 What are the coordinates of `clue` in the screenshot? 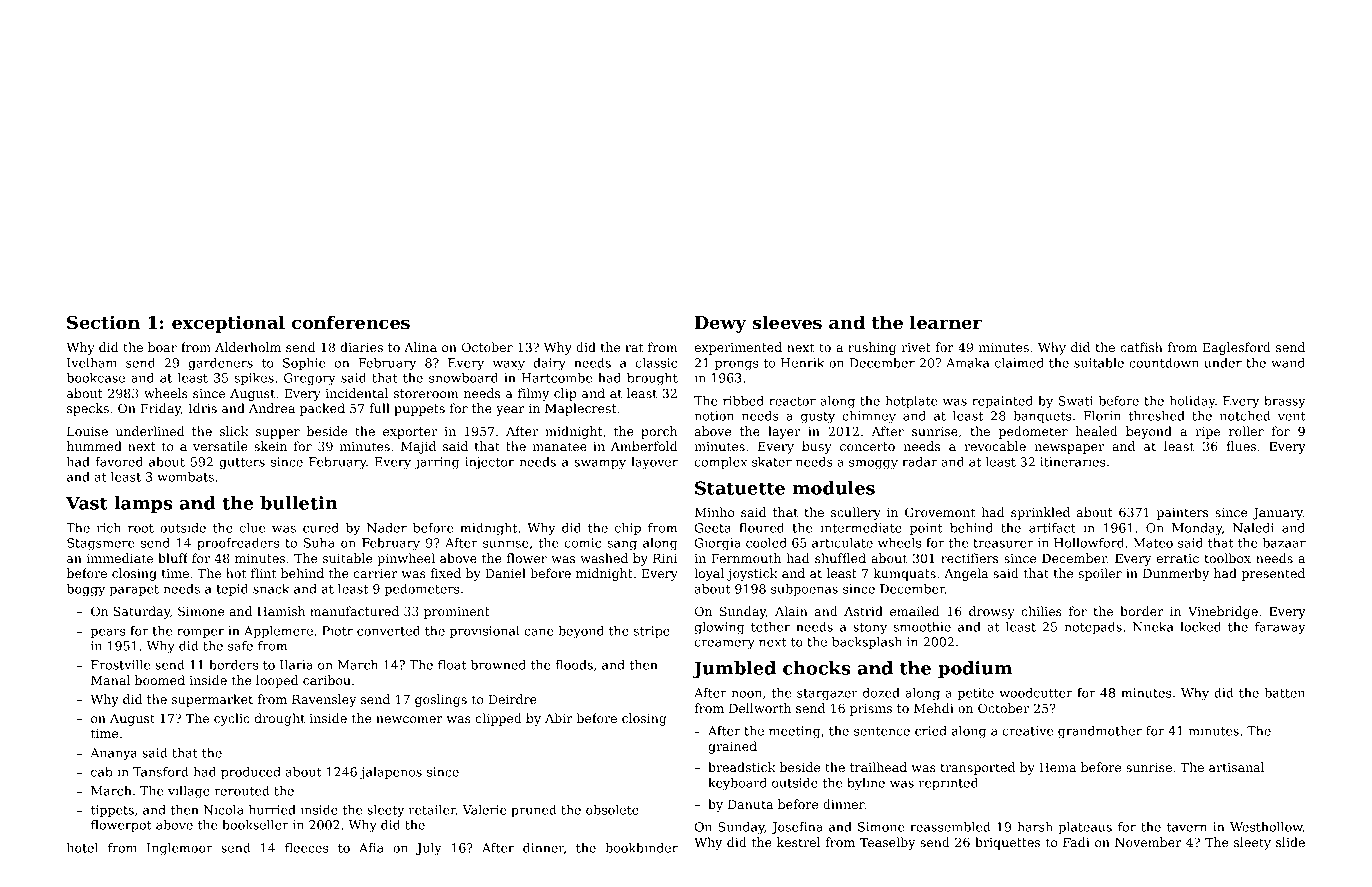 It's located at (252, 528).
